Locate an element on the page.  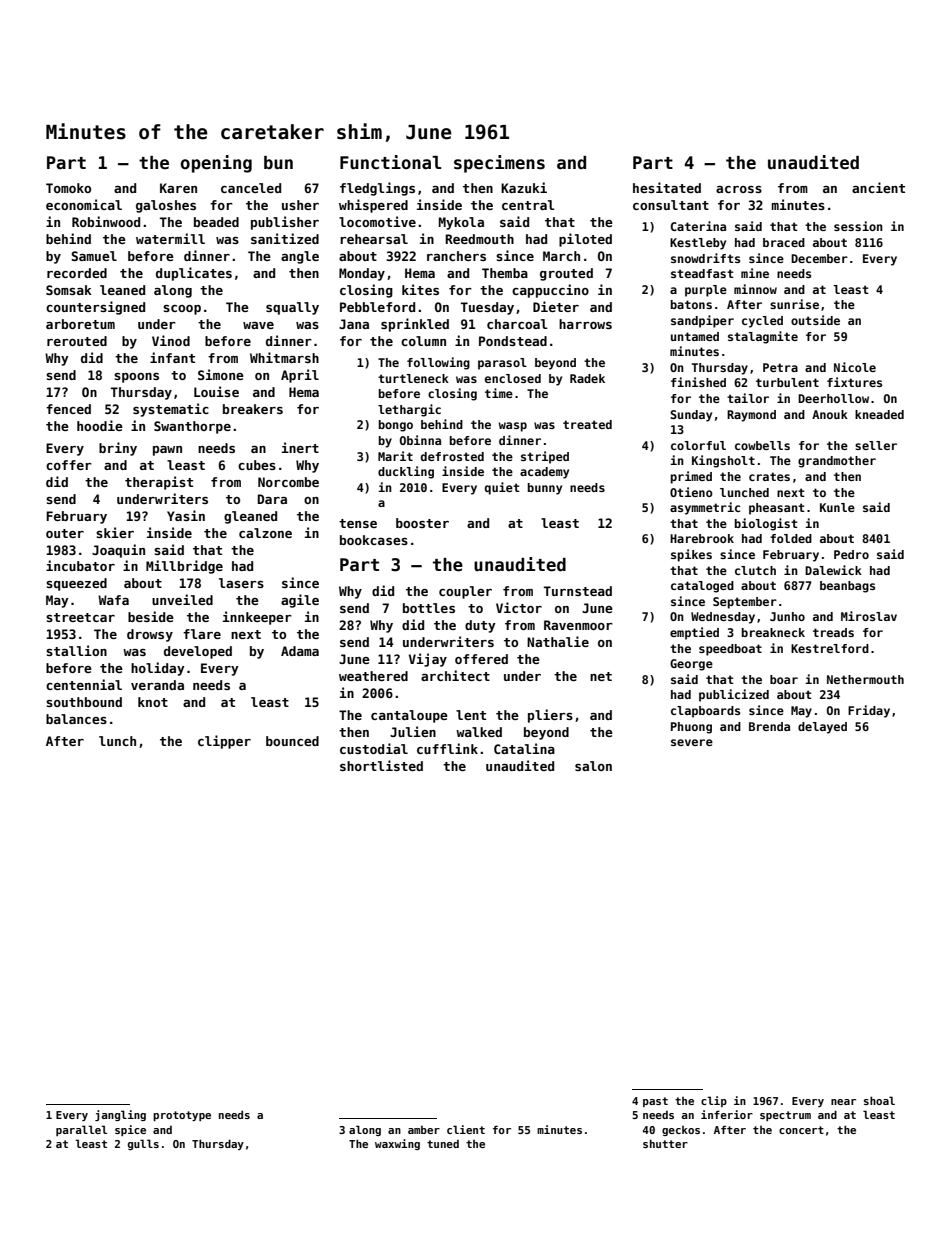
parallel is located at coordinates (81, 1130).
